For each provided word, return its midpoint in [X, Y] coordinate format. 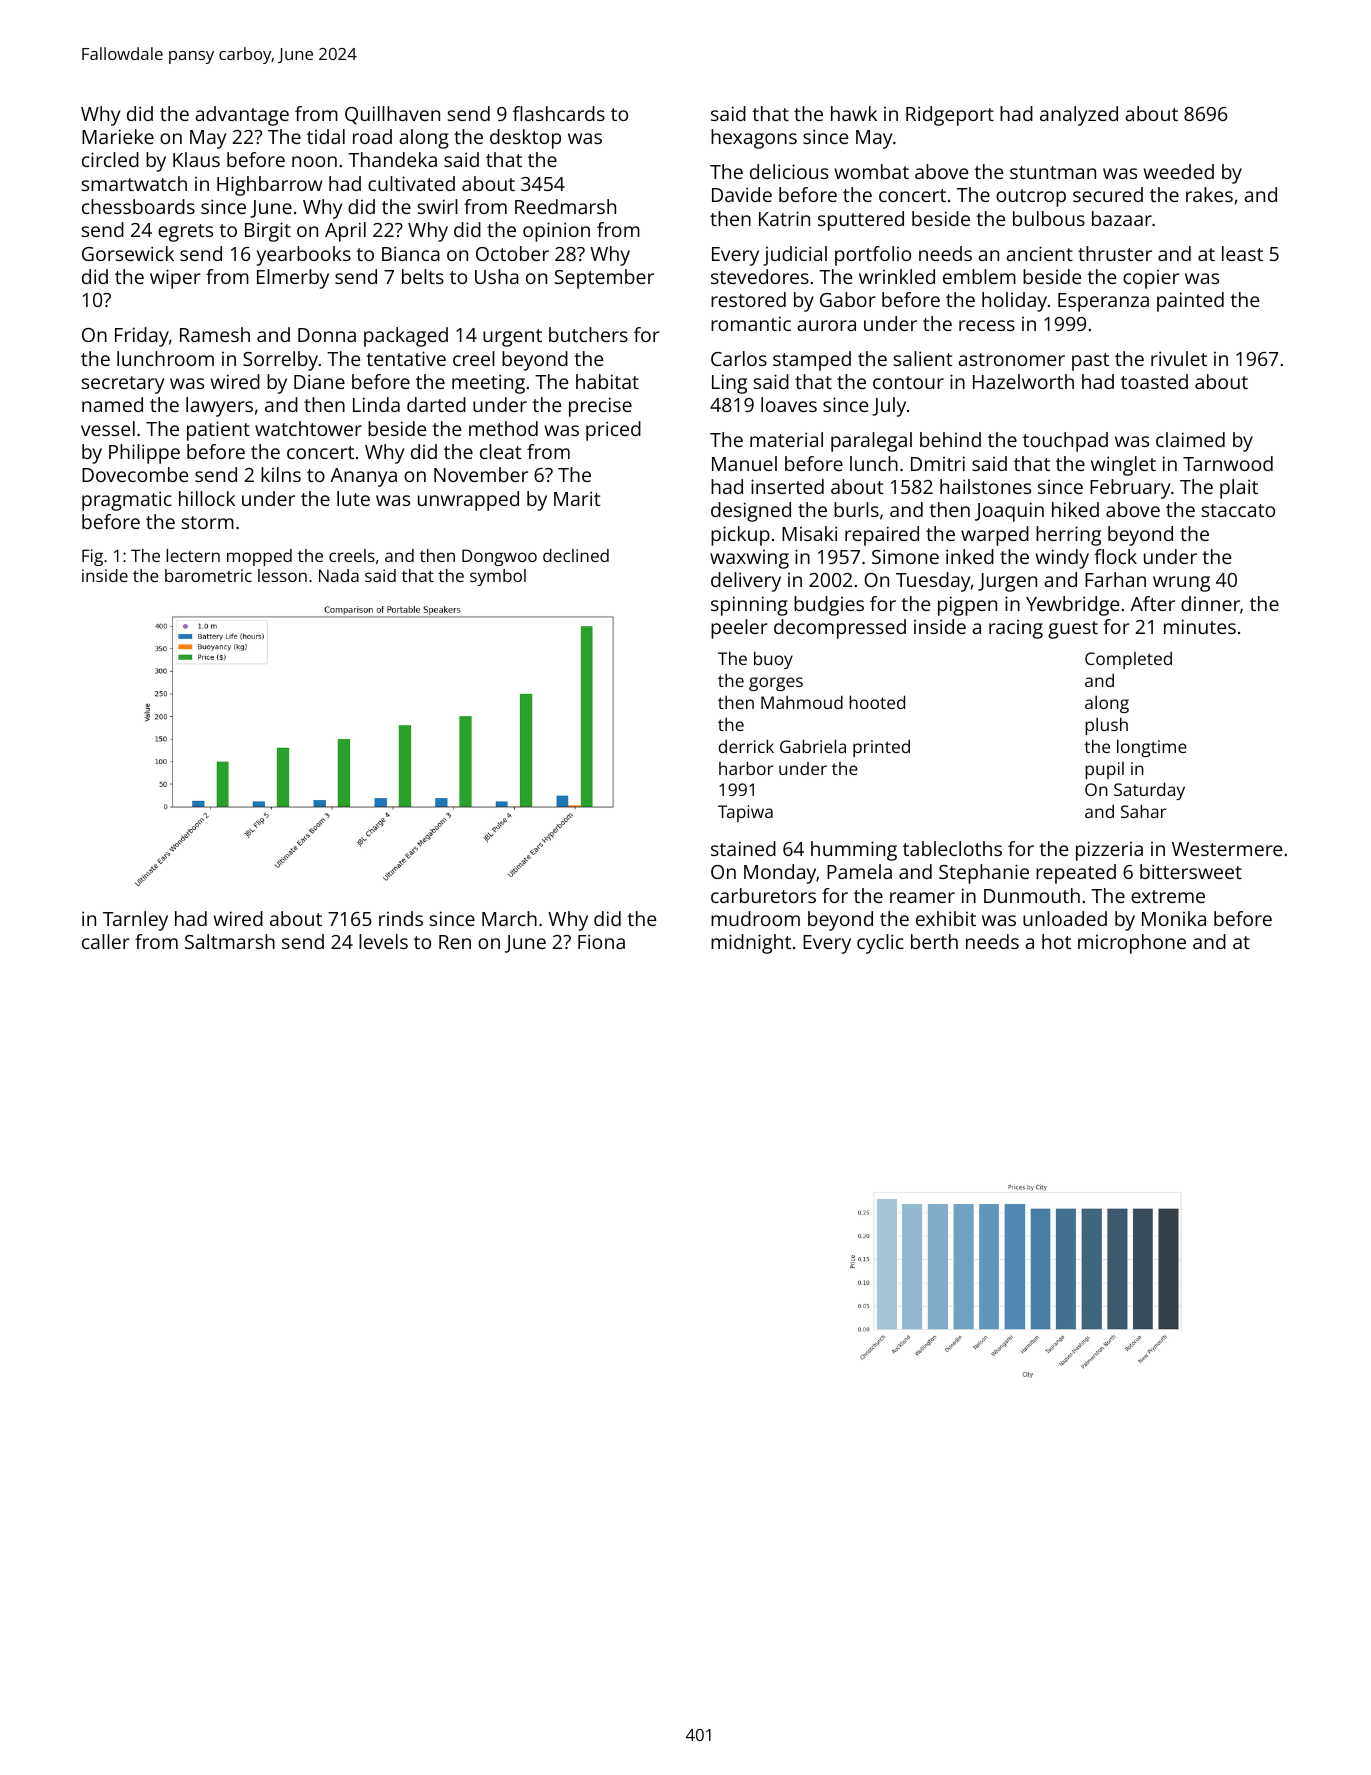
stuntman [1053, 172]
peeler [739, 629]
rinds [401, 918]
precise [600, 407]
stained [743, 848]
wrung [1181, 584]
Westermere [1227, 849]
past [1090, 362]
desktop [525, 139]
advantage [242, 116]
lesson [282, 575]
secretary [123, 385]
